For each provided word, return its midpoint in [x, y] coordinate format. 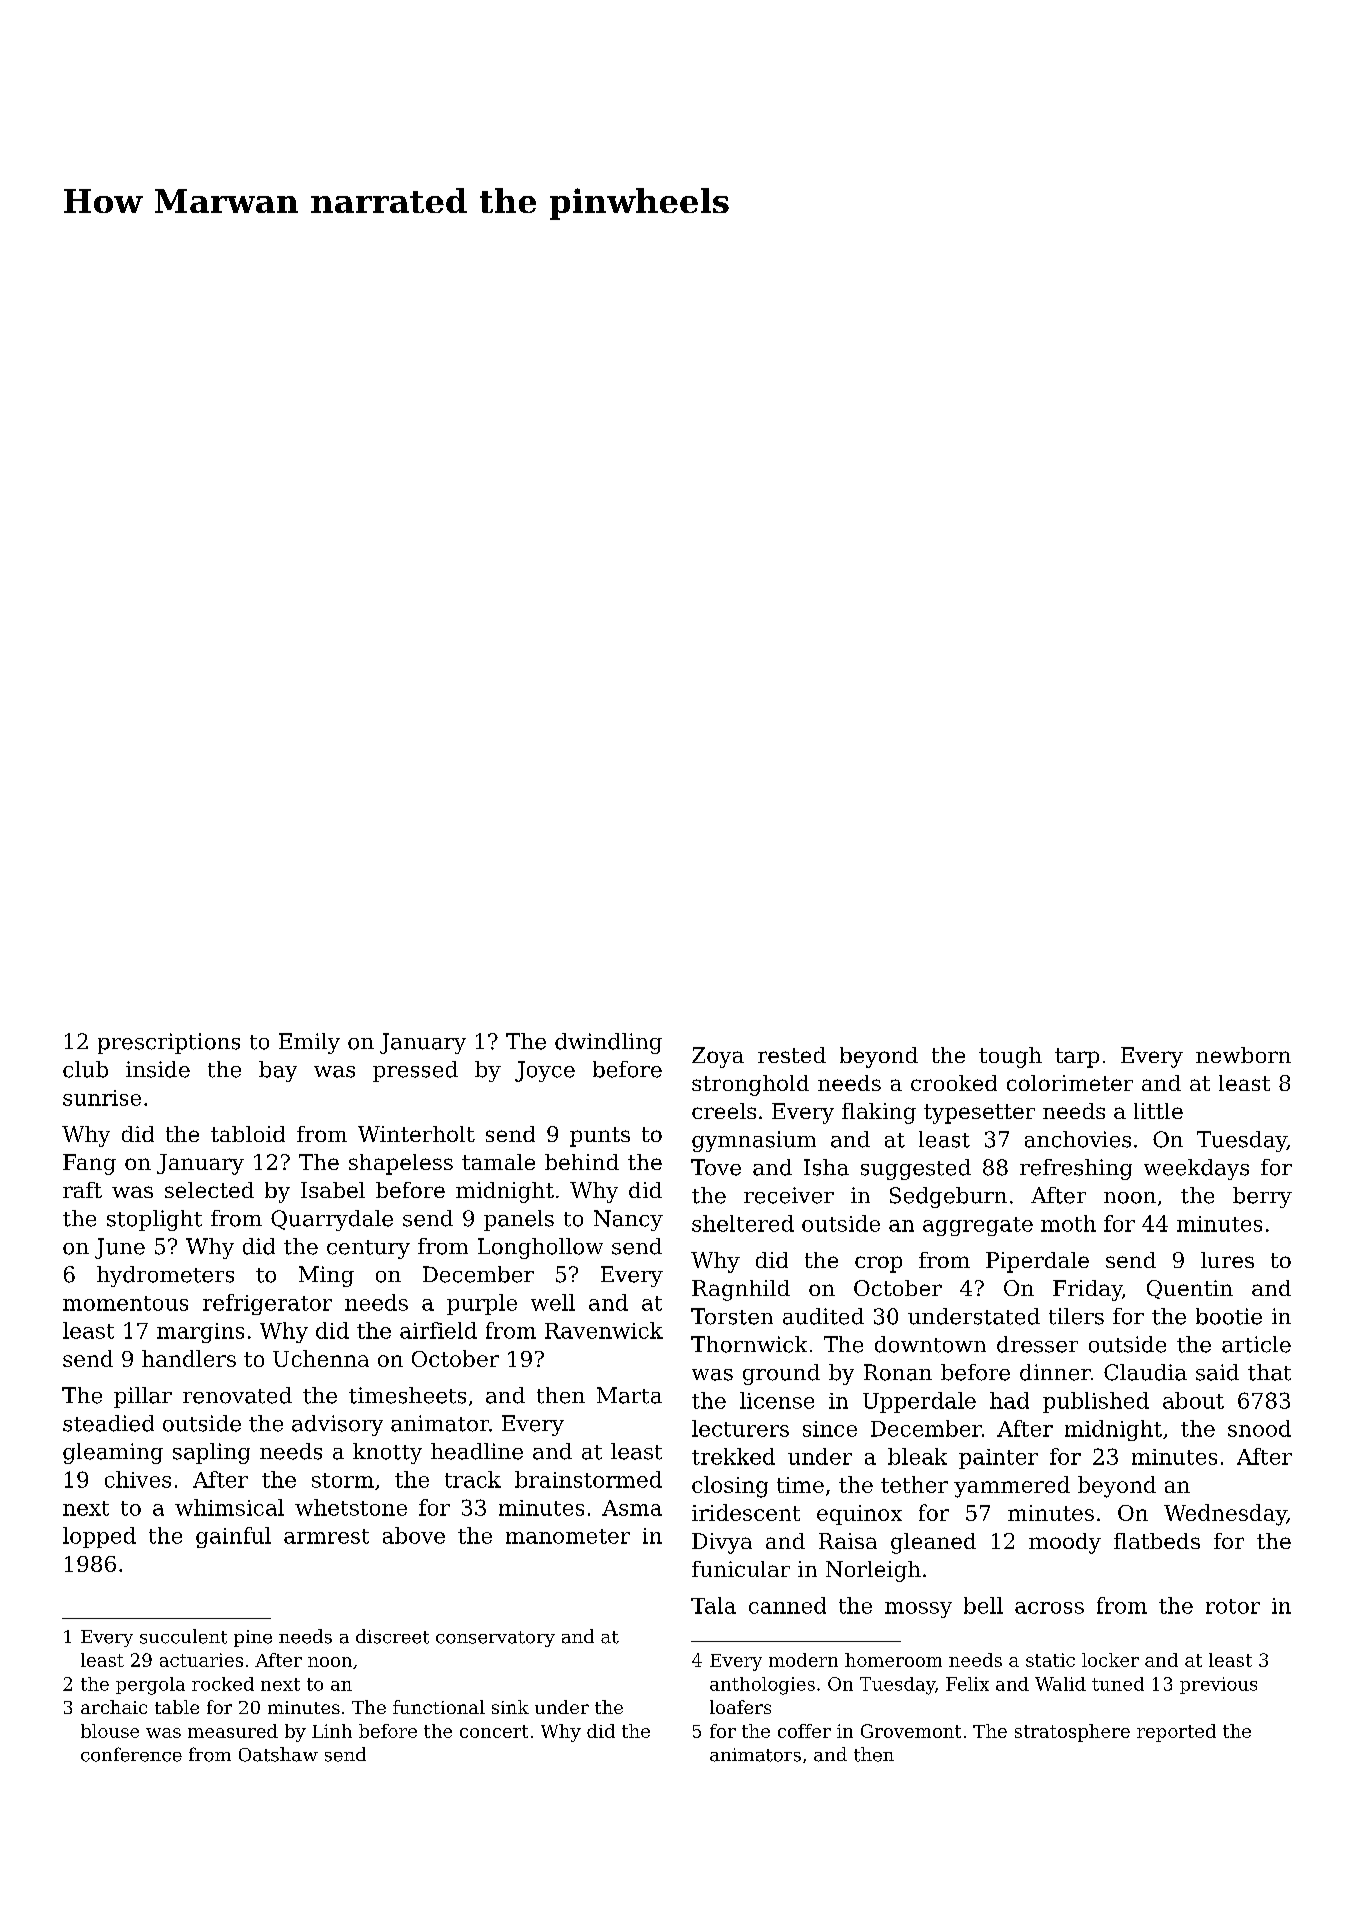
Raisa [848, 1541]
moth [1068, 1223]
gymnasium [754, 1141]
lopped [99, 1537]
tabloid [248, 1134]
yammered [1012, 1487]
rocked [223, 1684]
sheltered [743, 1223]
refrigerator [267, 1304]
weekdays [1196, 1169]
